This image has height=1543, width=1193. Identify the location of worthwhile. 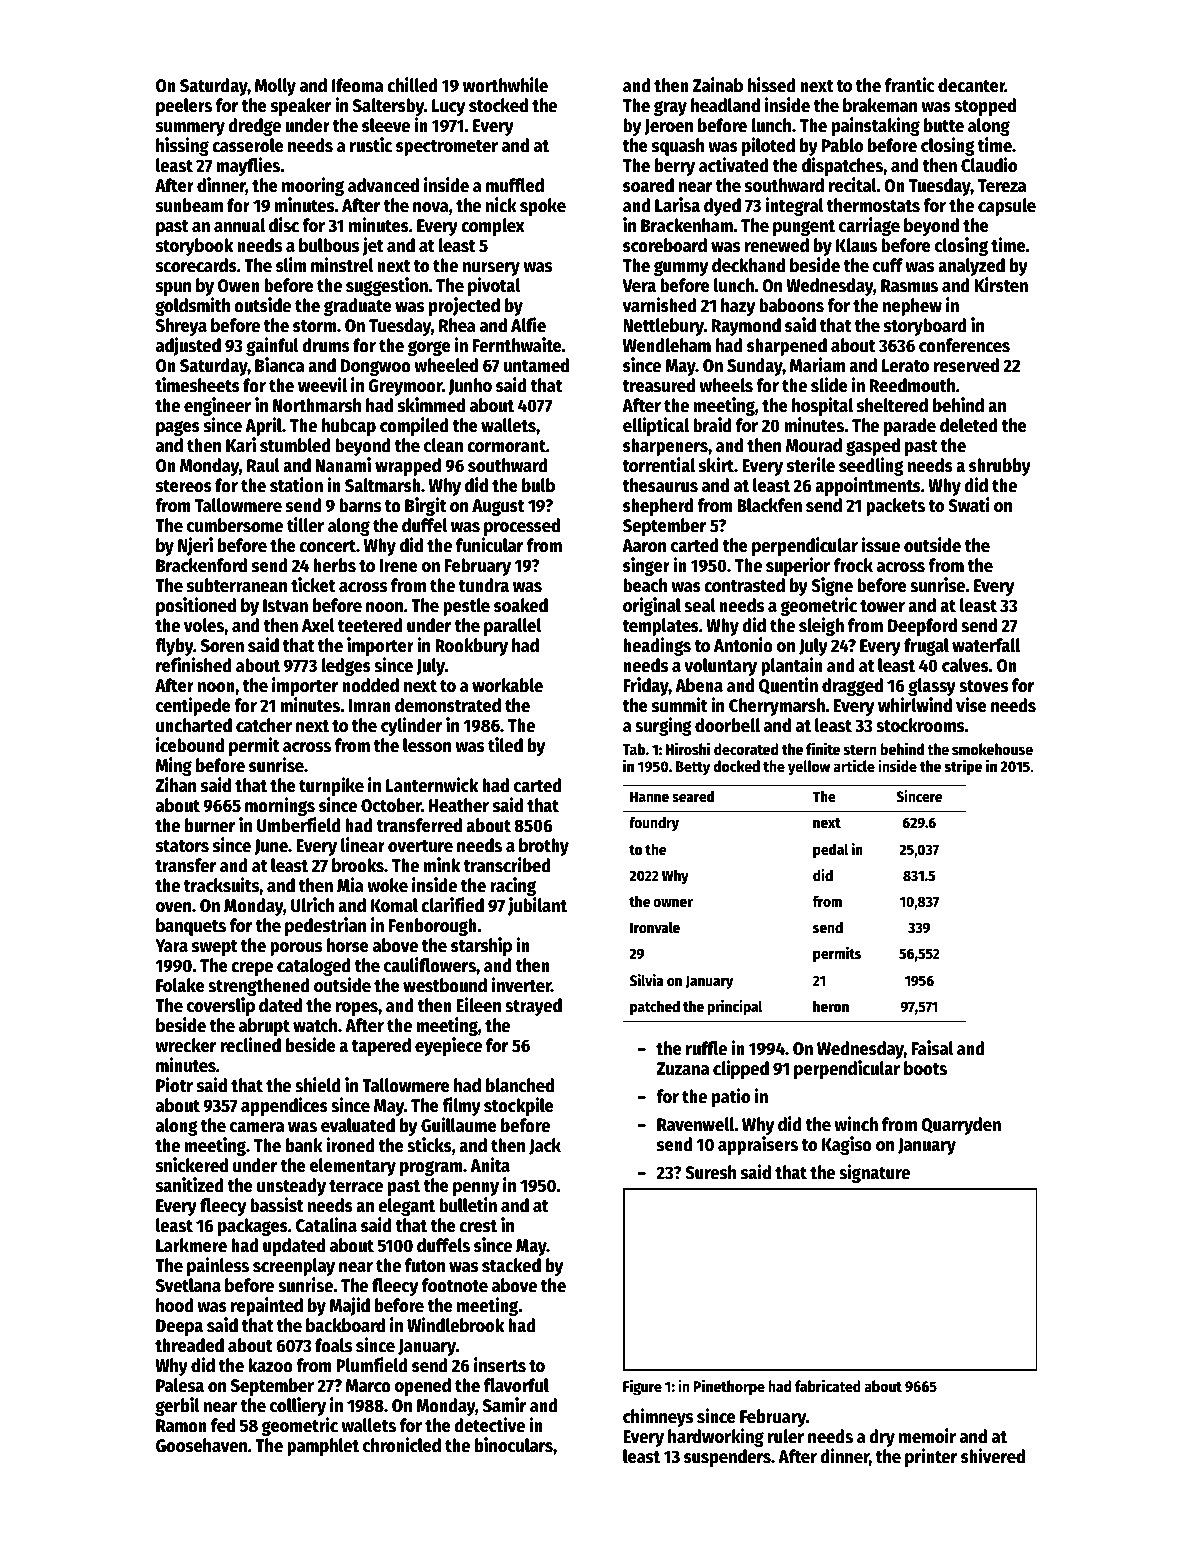
(505, 85).
